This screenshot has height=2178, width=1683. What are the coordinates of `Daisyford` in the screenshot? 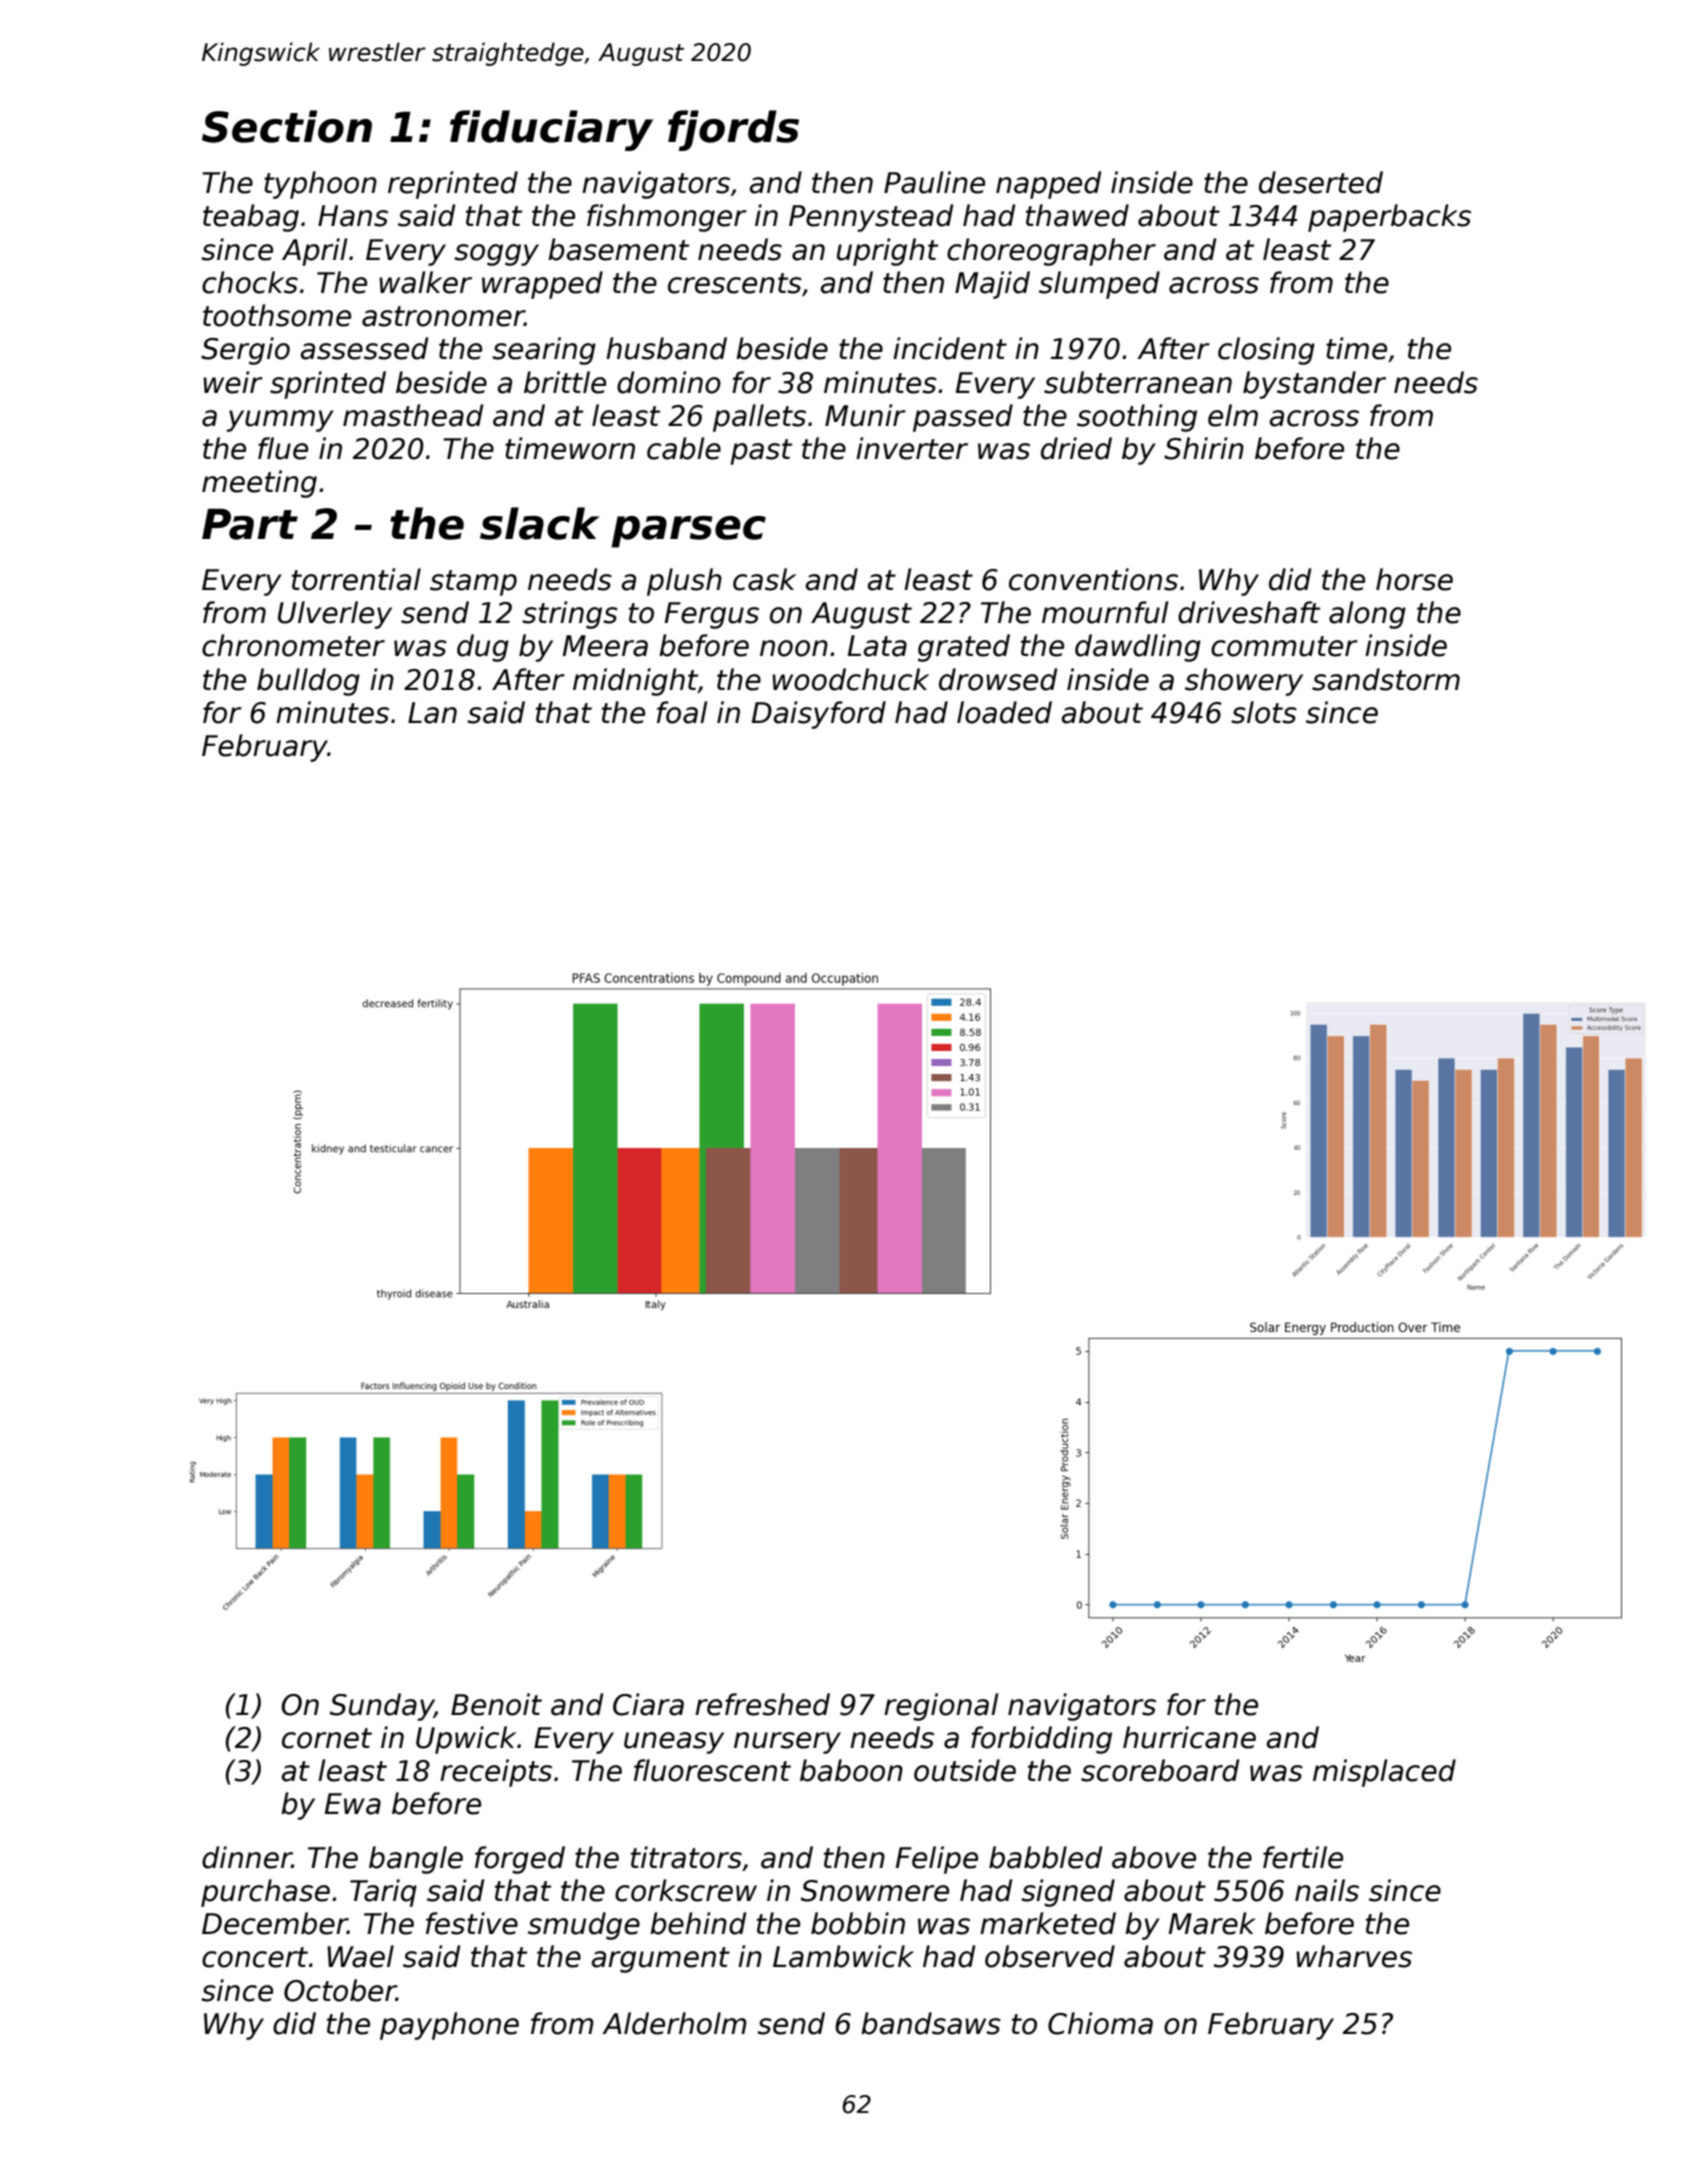 It's located at (818, 715).
